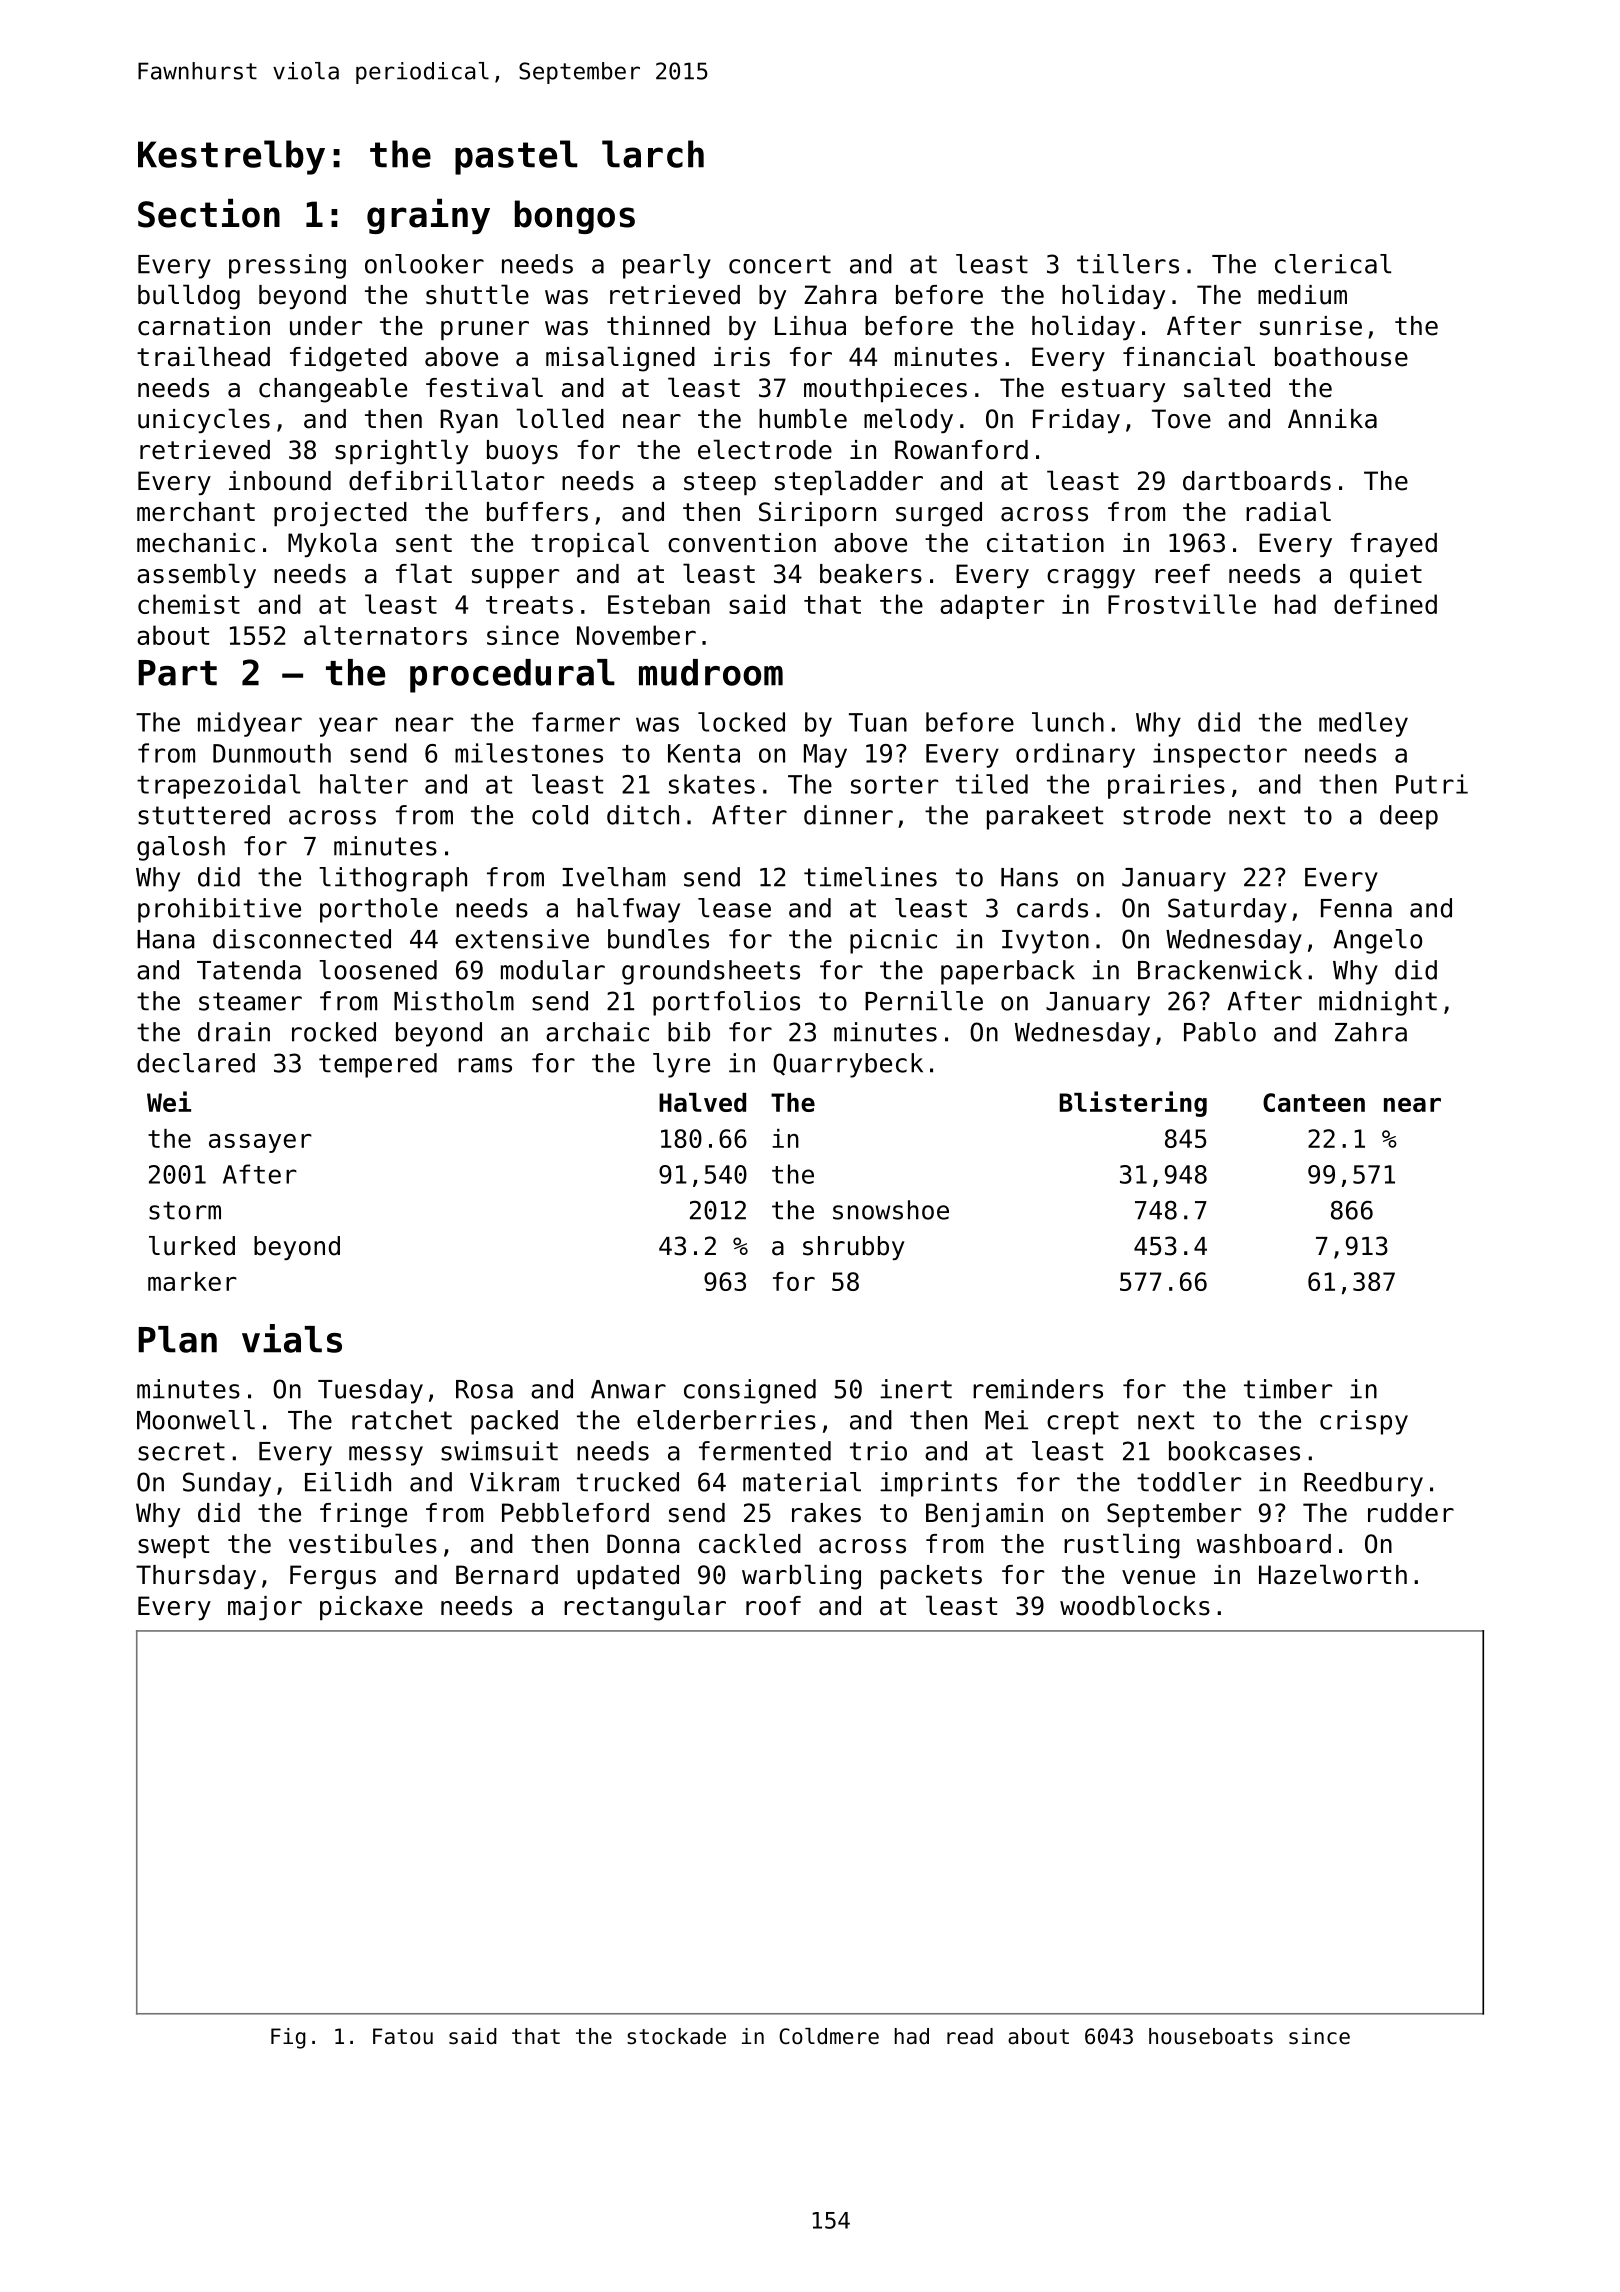 The height and width of the screenshot is (2292, 1620). What do you see at coordinates (1314, 1102) in the screenshot?
I see `Canteen` at bounding box center [1314, 1102].
